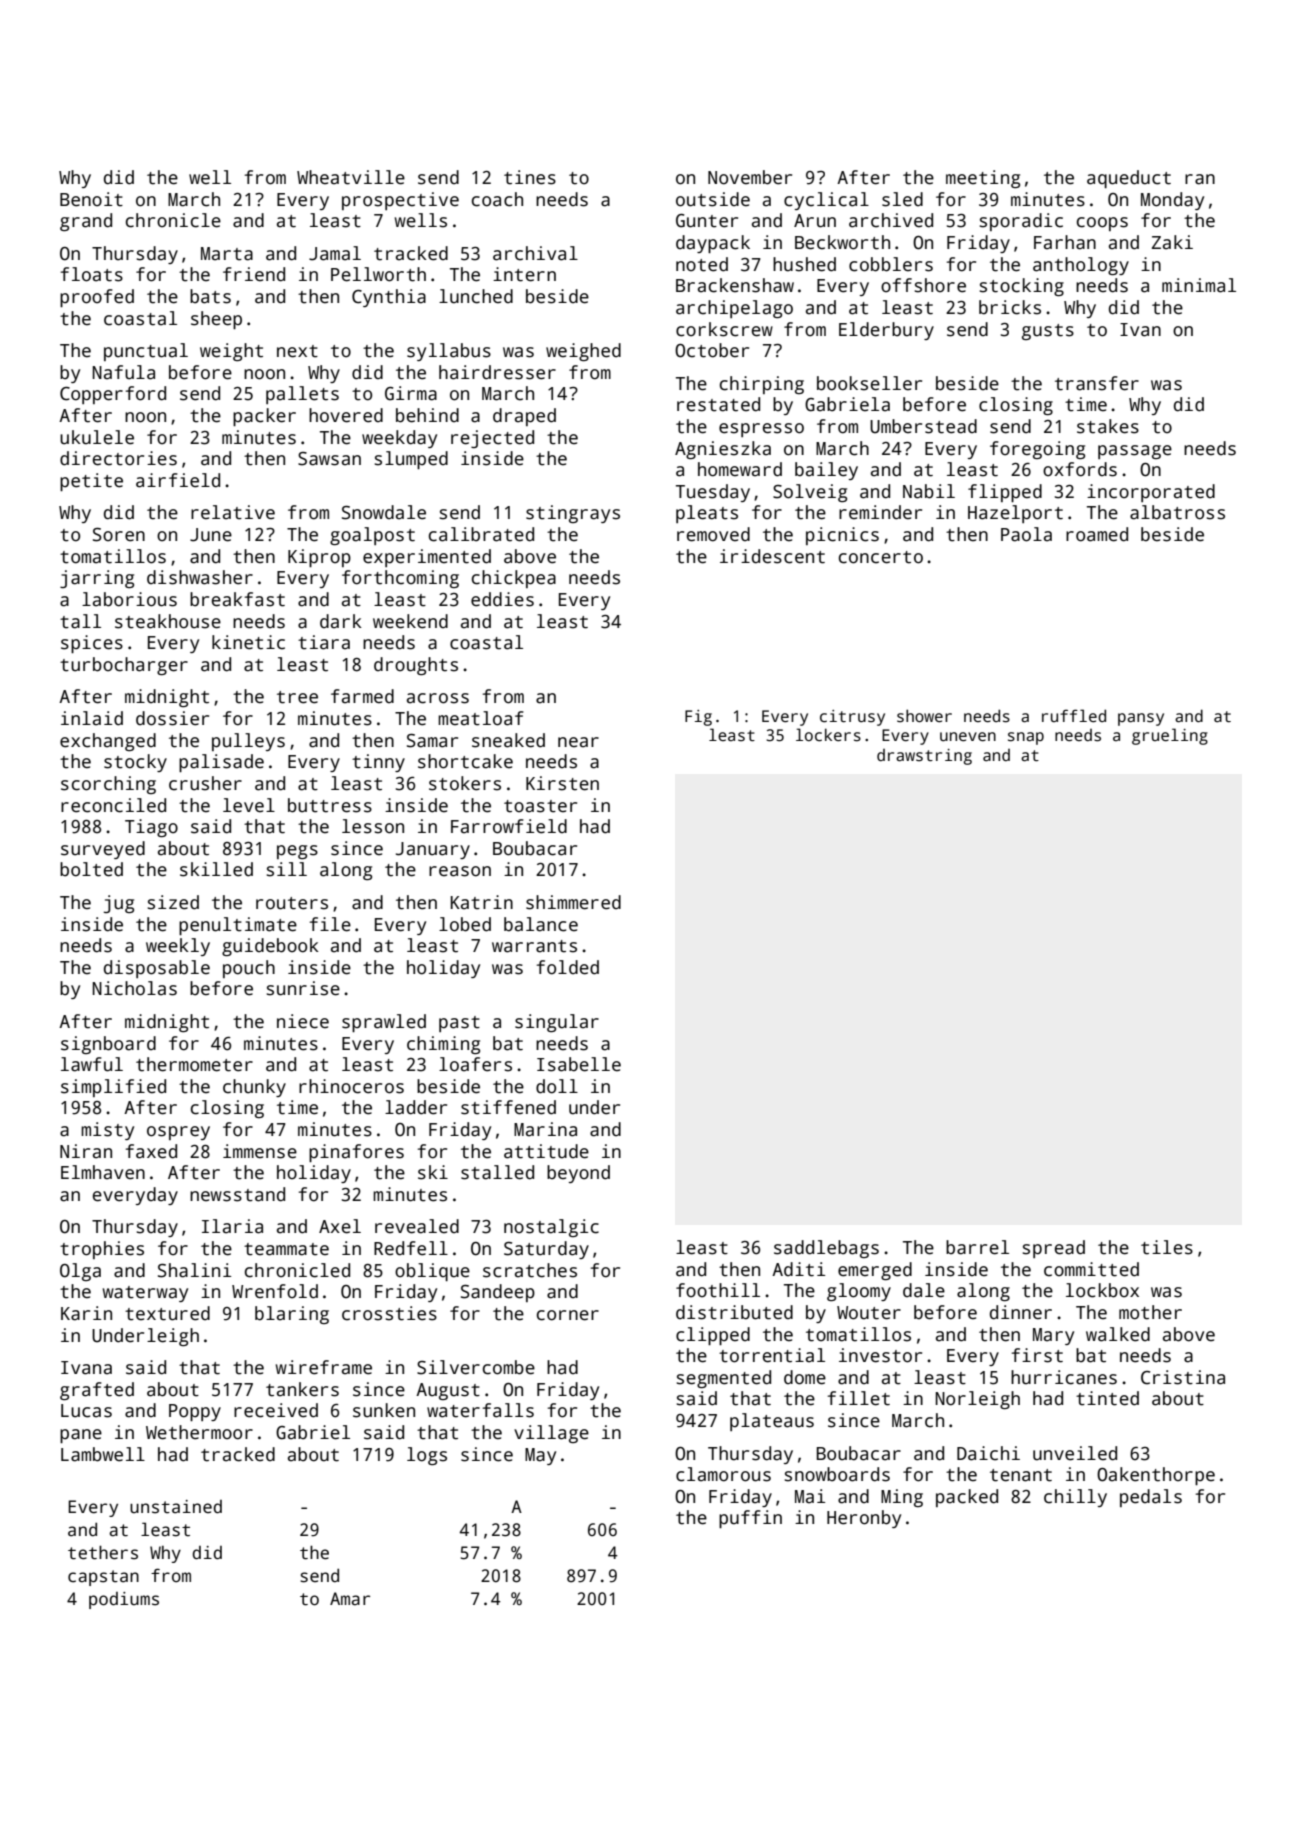 Image resolution: width=1301 pixels, height=1840 pixels. What do you see at coordinates (86, 222) in the screenshot?
I see `grand` at bounding box center [86, 222].
